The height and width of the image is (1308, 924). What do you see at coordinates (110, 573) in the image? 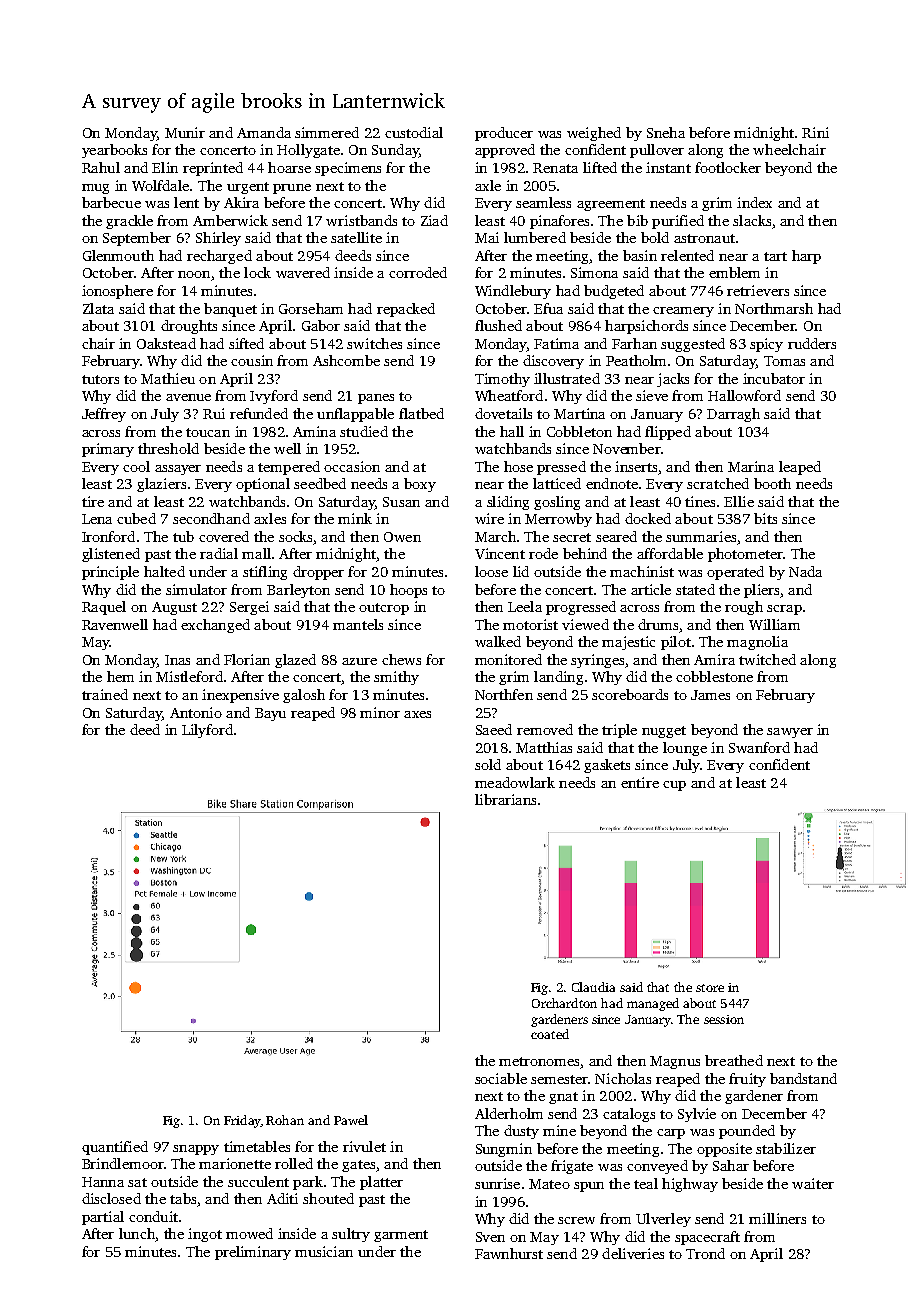
I see `principle` at bounding box center [110, 573].
